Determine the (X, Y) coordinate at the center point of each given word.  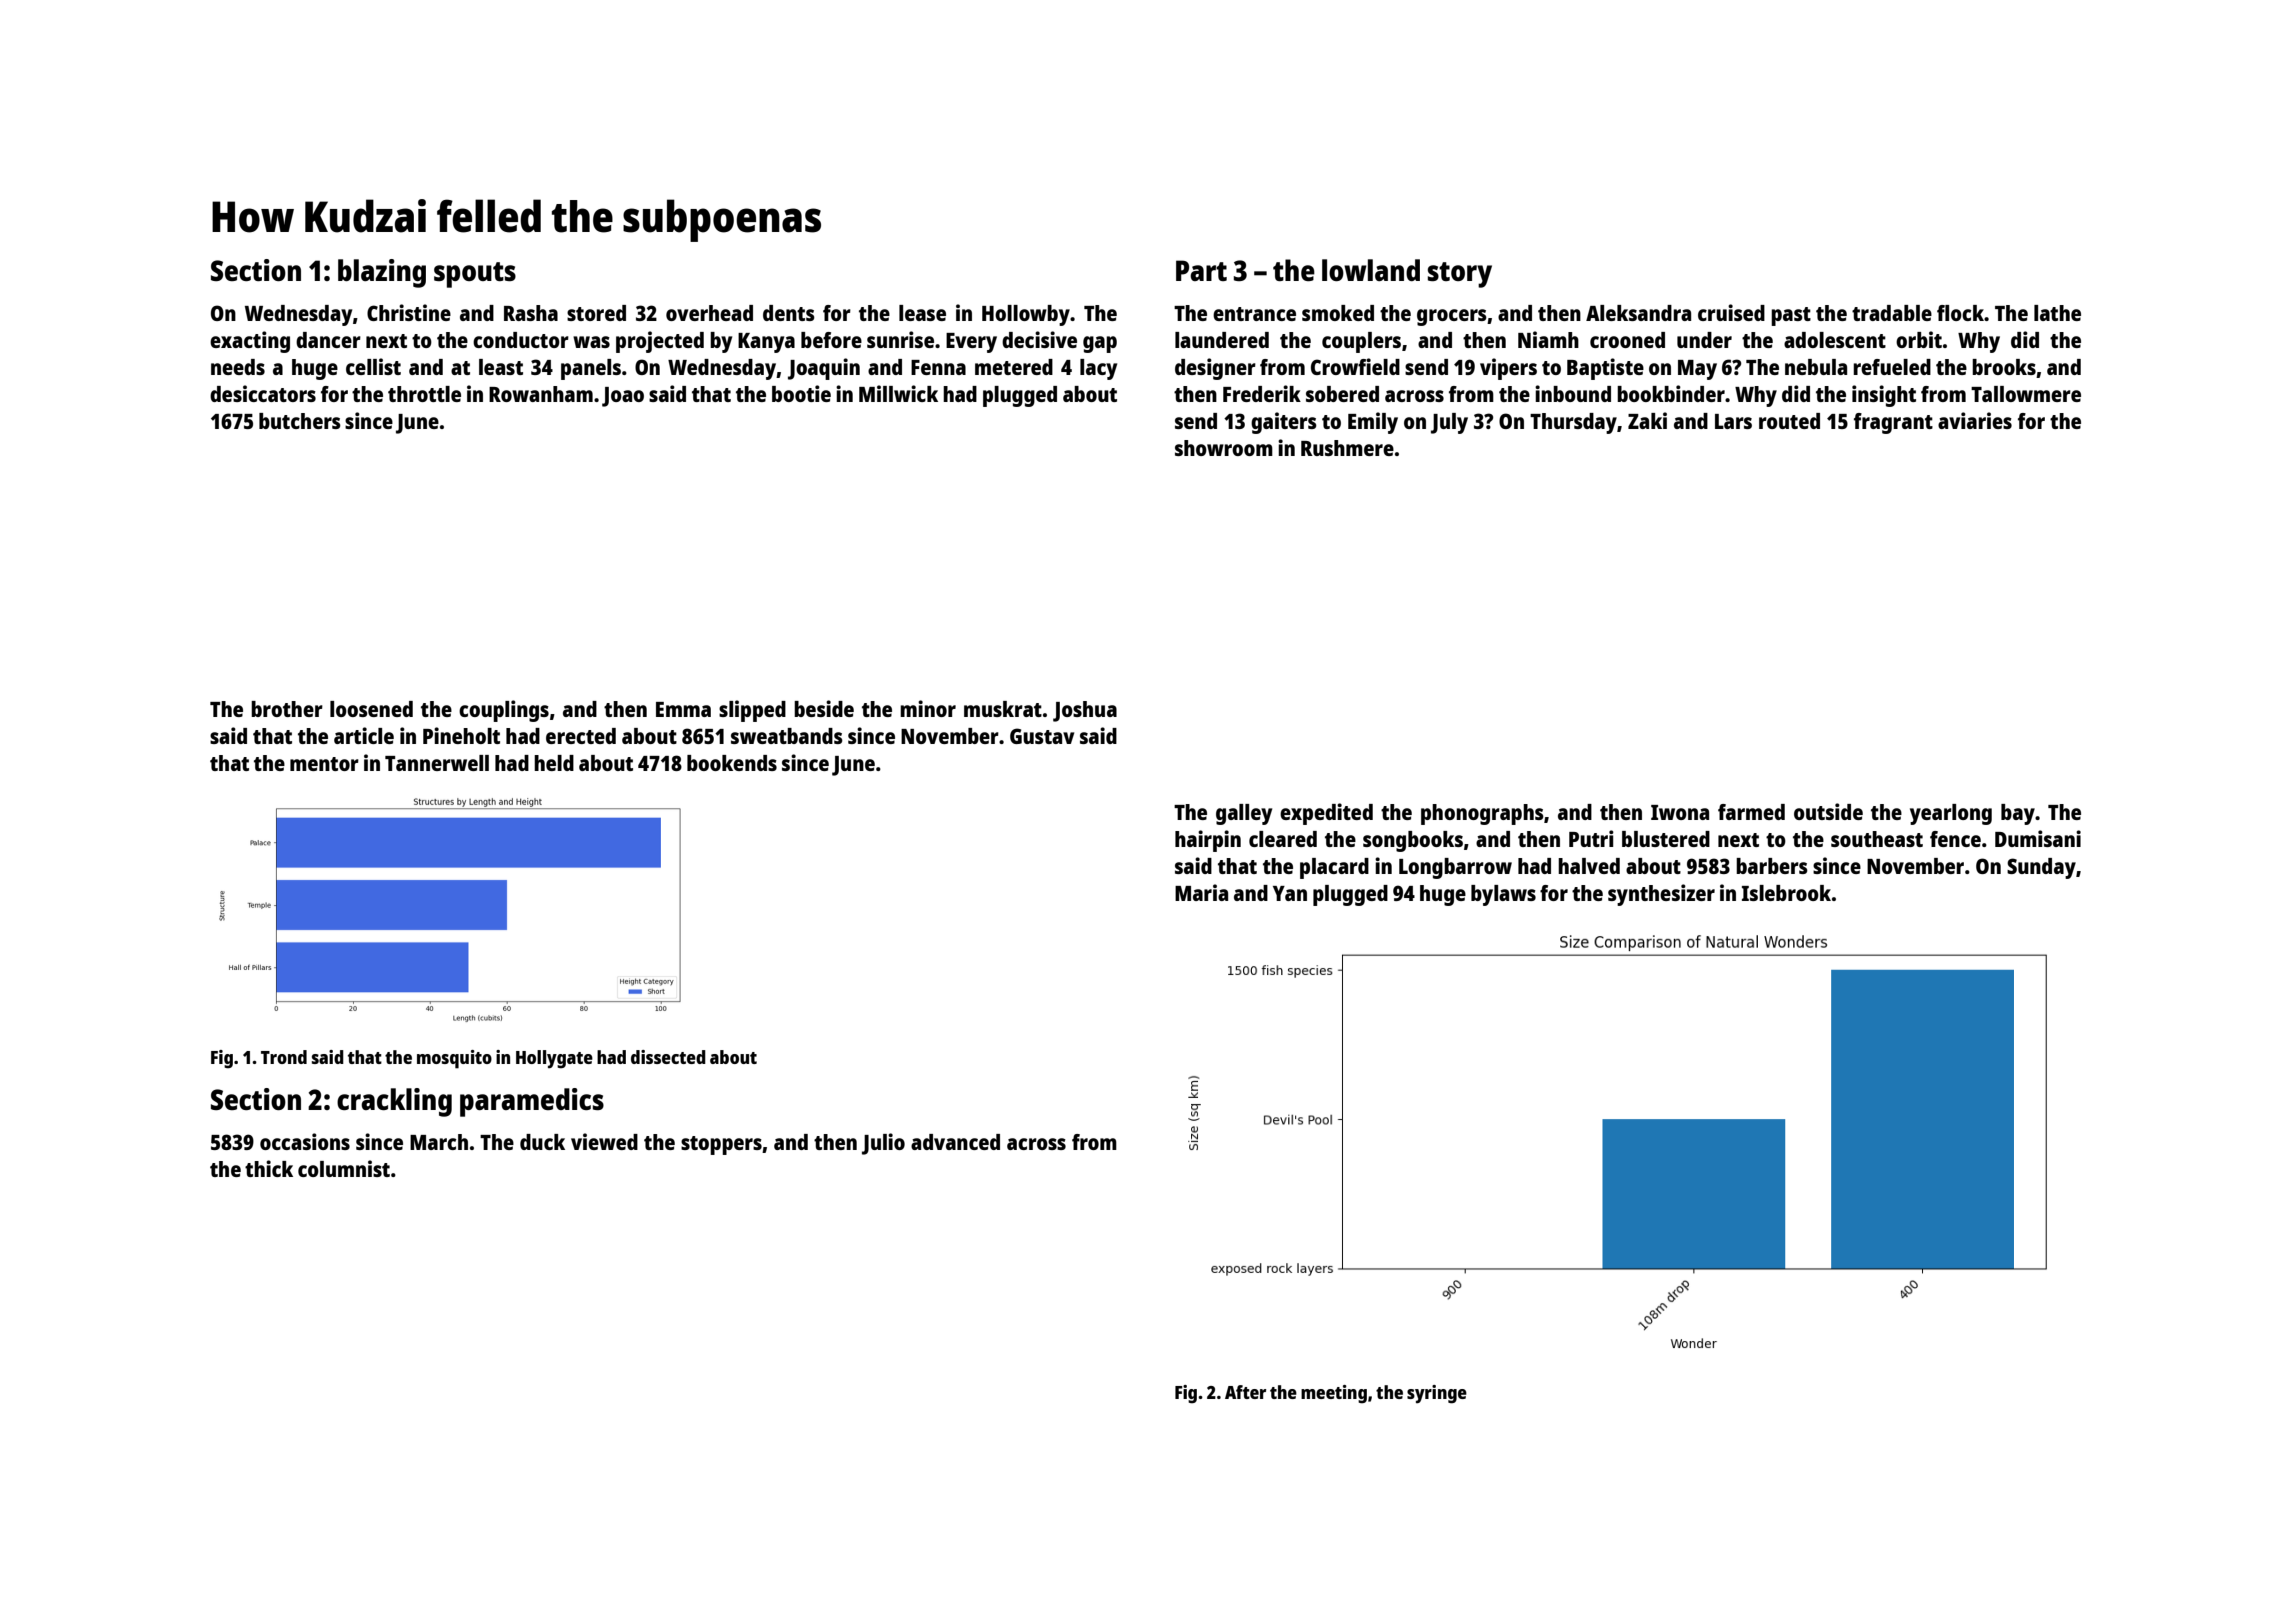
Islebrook (1786, 893)
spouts (475, 275)
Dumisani (2038, 838)
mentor (324, 764)
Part (1201, 270)
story (1460, 275)
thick (269, 1168)
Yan (1290, 893)
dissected (668, 1057)
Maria (1201, 892)
